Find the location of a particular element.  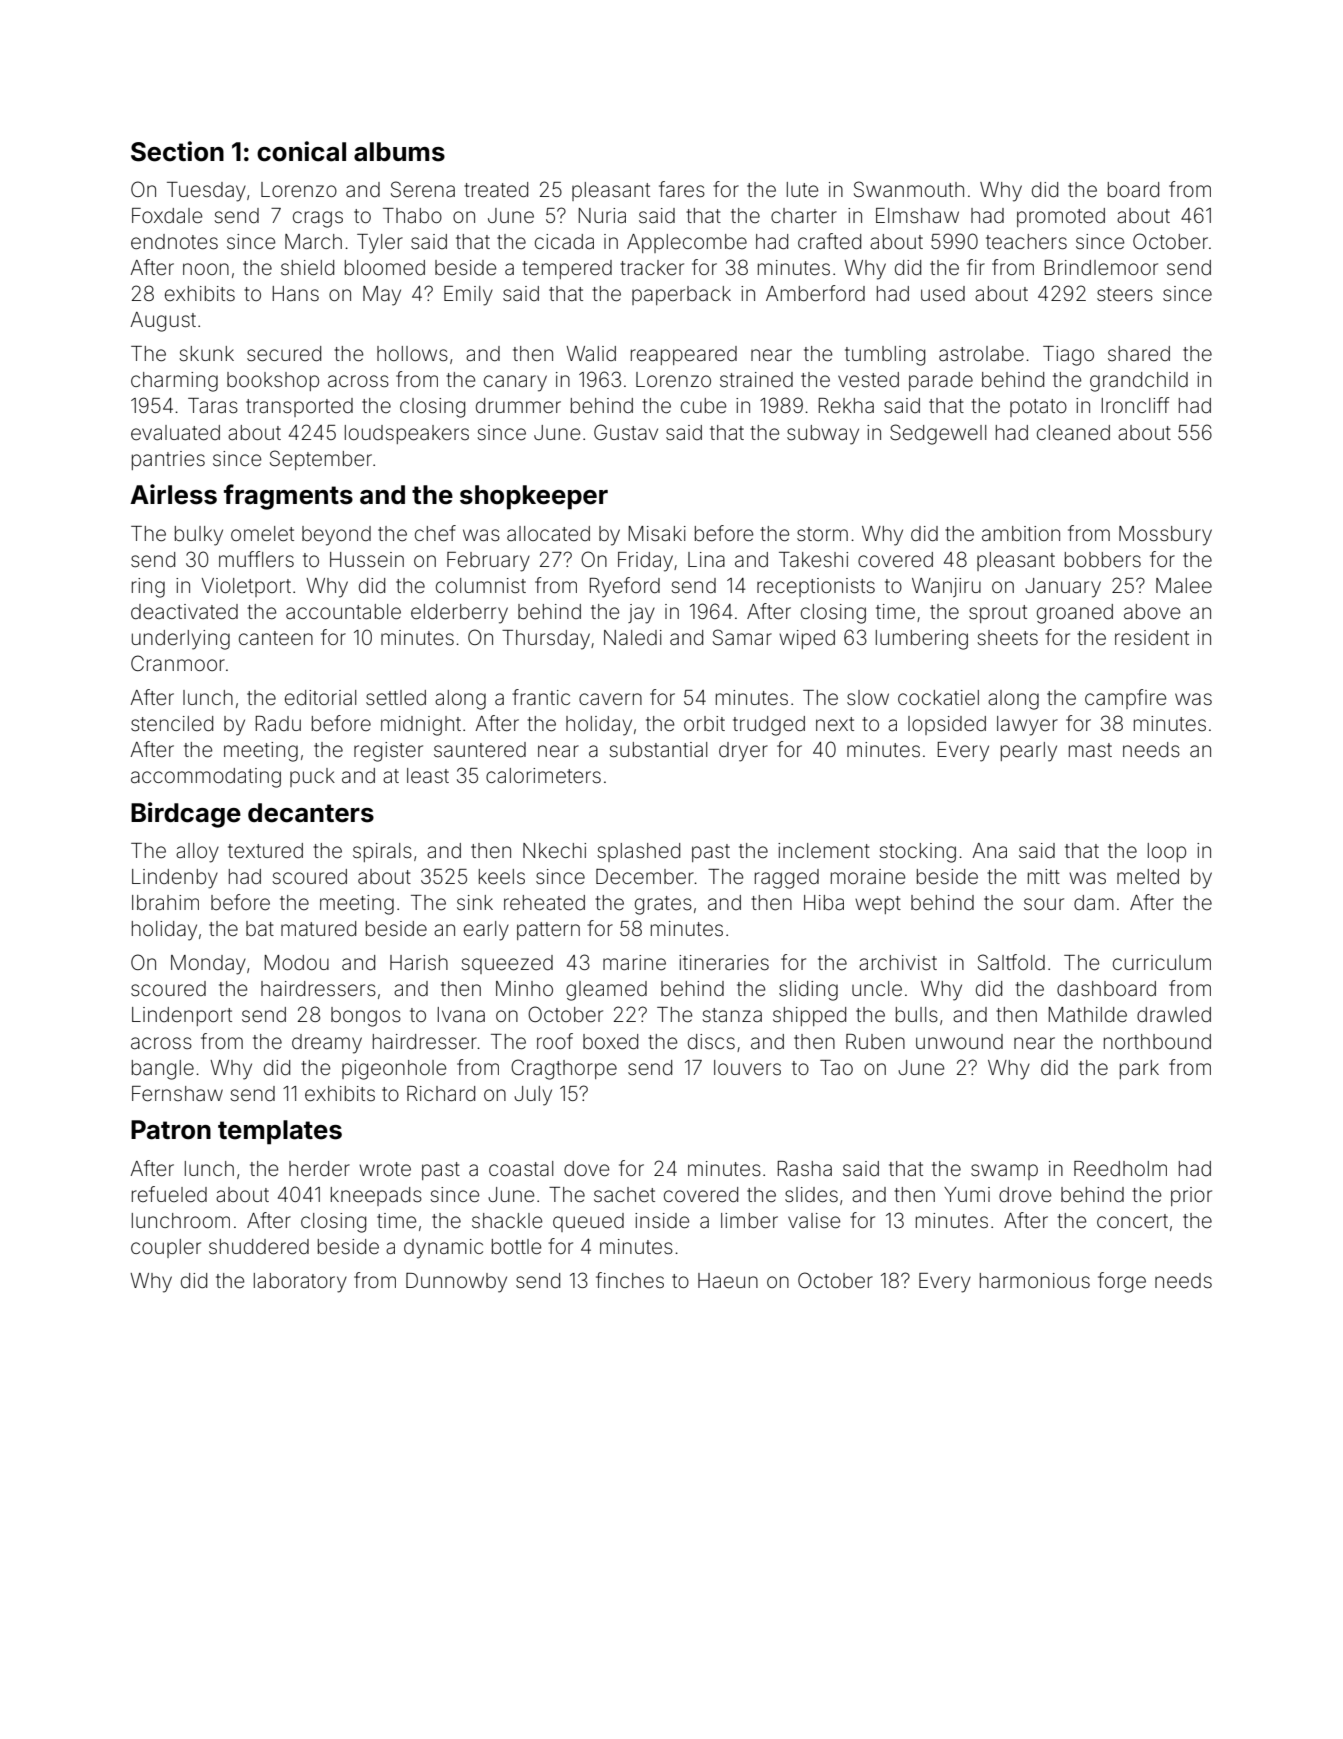

albums is located at coordinates (399, 152).
